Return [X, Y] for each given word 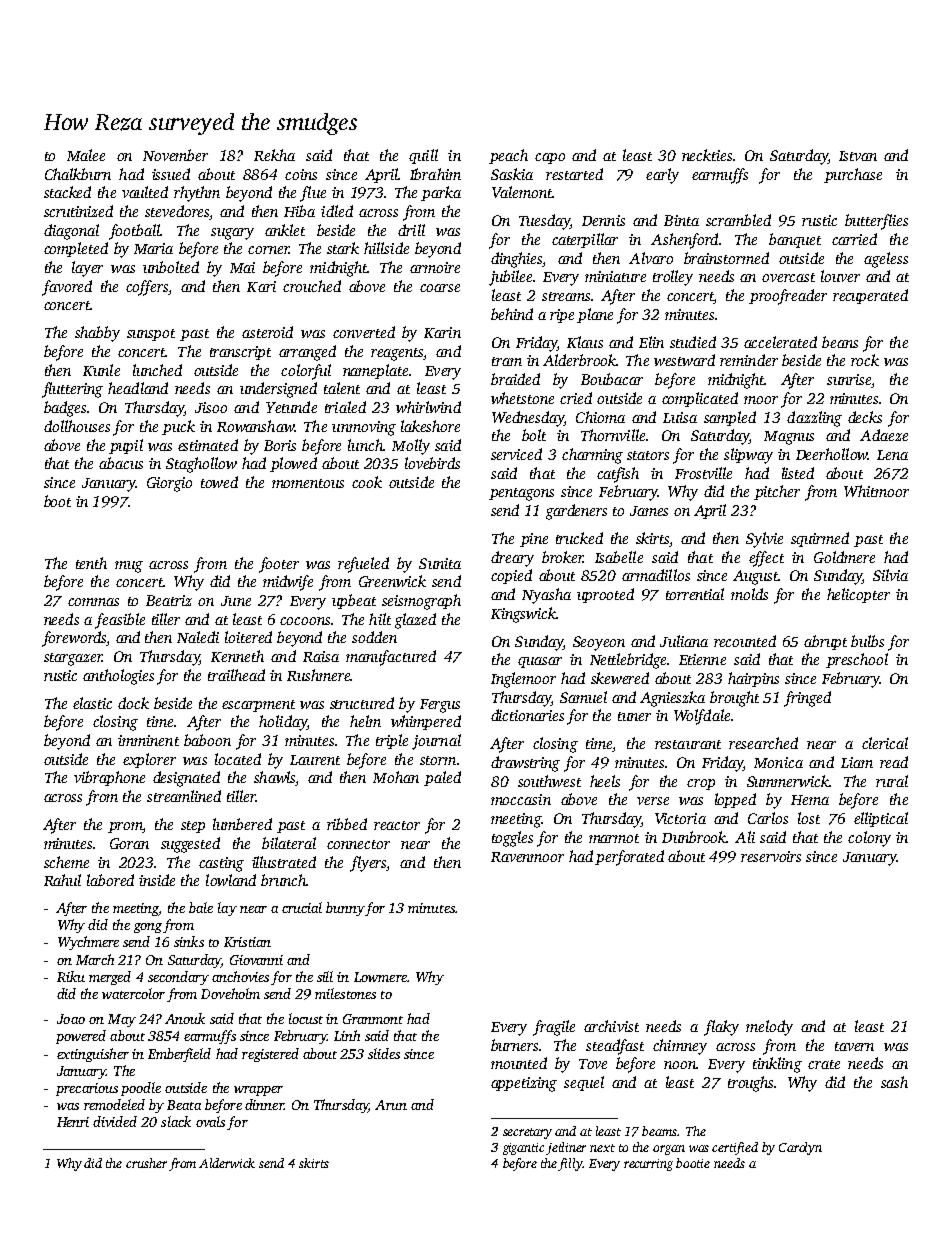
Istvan [858, 156]
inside [157, 880]
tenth [91, 563]
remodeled [114, 1104]
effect [766, 559]
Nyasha [546, 596]
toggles [512, 839]
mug [129, 567]
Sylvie [764, 540]
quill [423, 156]
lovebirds [432, 463]
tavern [854, 1046]
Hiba [299, 211]
